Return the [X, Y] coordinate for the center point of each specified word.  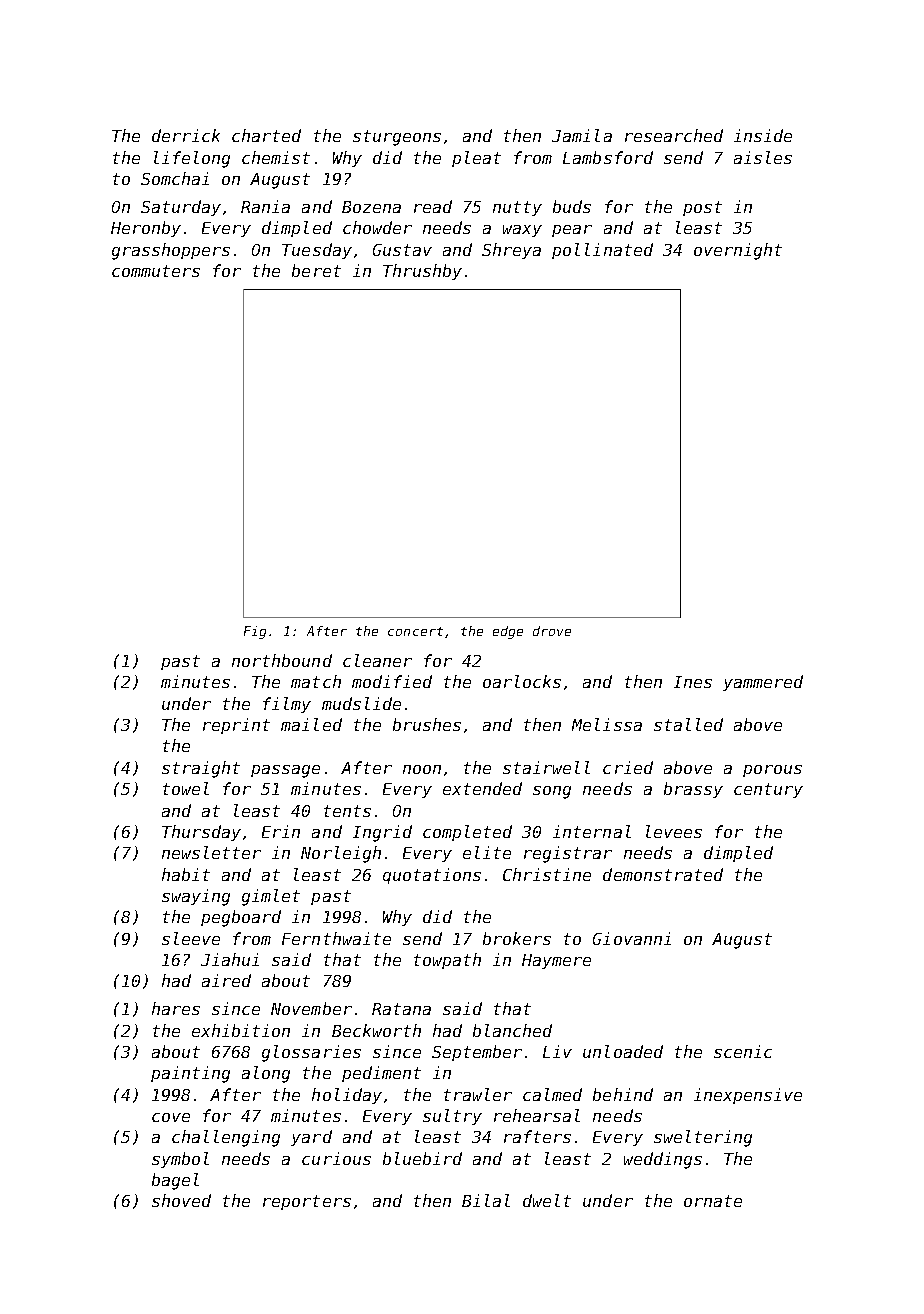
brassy [693, 790]
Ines [693, 682]
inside [763, 135]
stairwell [546, 767]
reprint [236, 726]
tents [347, 811]
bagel [175, 1181]
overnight [738, 251]
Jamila [582, 135]
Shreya [511, 251]
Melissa [607, 724]
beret [316, 270]
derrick [186, 135]
